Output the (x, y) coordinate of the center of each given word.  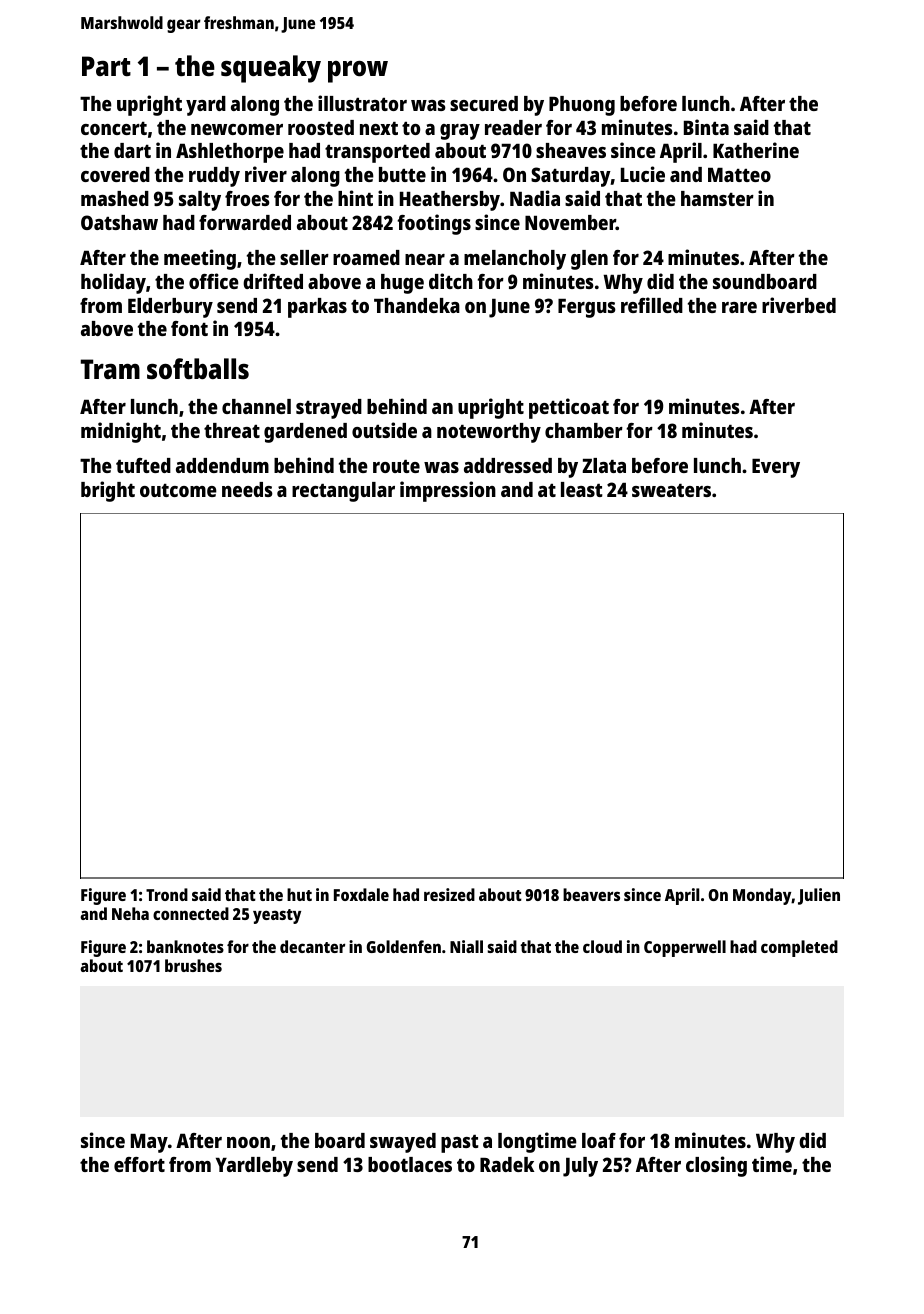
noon (248, 1142)
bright (108, 491)
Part (106, 66)
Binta (706, 127)
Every (776, 468)
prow (358, 72)
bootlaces (410, 1164)
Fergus (587, 308)
